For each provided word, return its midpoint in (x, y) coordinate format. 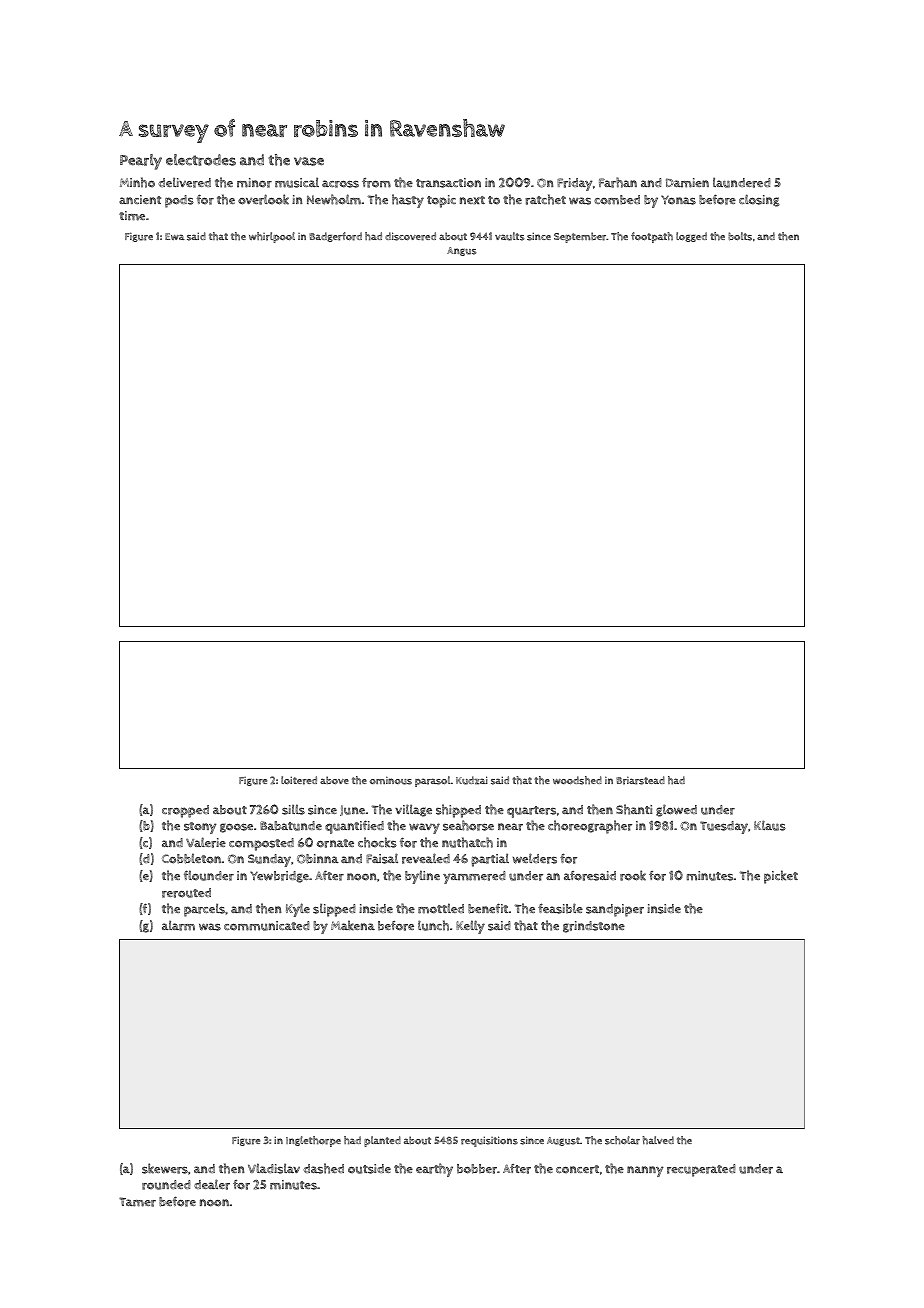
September (580, 237)
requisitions (489, 1141)
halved (658, 1140)
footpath (652, 237)
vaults (509, 236)
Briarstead (640, 780)
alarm (178, 925)
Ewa (175, 236)
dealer (212, 1184)
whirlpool (272, 237)
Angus (461, 251)
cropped (185, 811)
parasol (432, 781)
